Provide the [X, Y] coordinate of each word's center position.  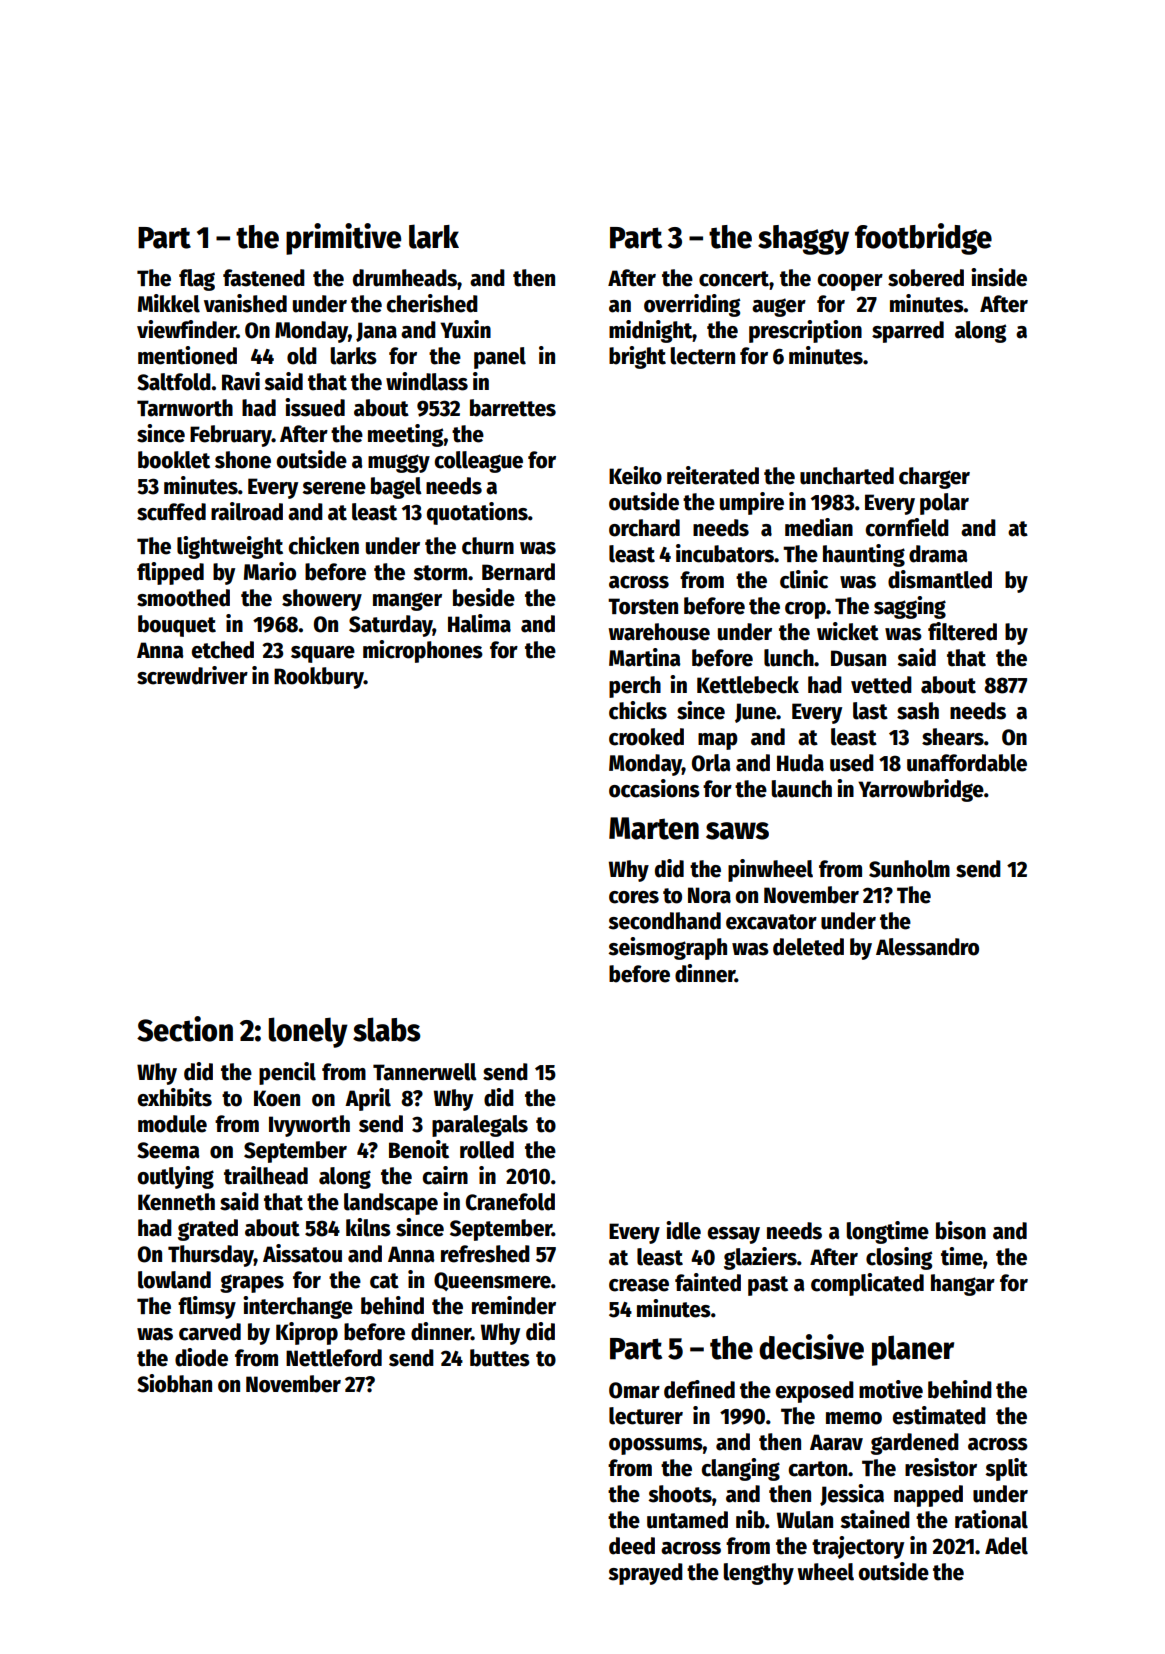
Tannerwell [425, 1072]
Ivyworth [309, 1126]
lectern [703, 356]
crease [639, 1285]
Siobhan [174, 1383]
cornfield [907, 527]
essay [733, 1235]
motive [891, 1389]
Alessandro [927, 947]
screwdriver [192, 675]
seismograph [667, 948]
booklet [174, 460]
